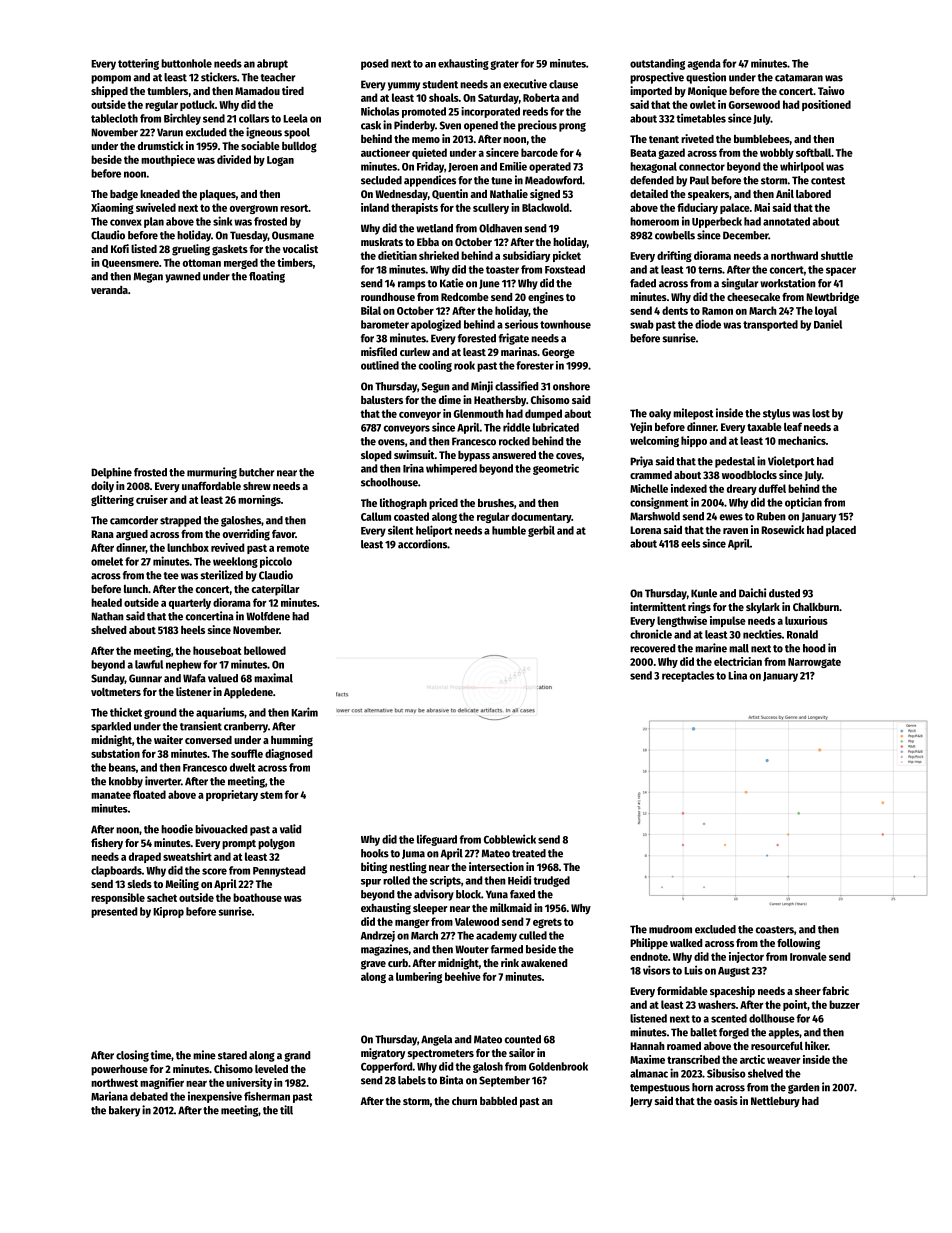  What do you see at coordinates (436, 1040) in the image?
I see `Angela` at bounding box center [436, 1040].
